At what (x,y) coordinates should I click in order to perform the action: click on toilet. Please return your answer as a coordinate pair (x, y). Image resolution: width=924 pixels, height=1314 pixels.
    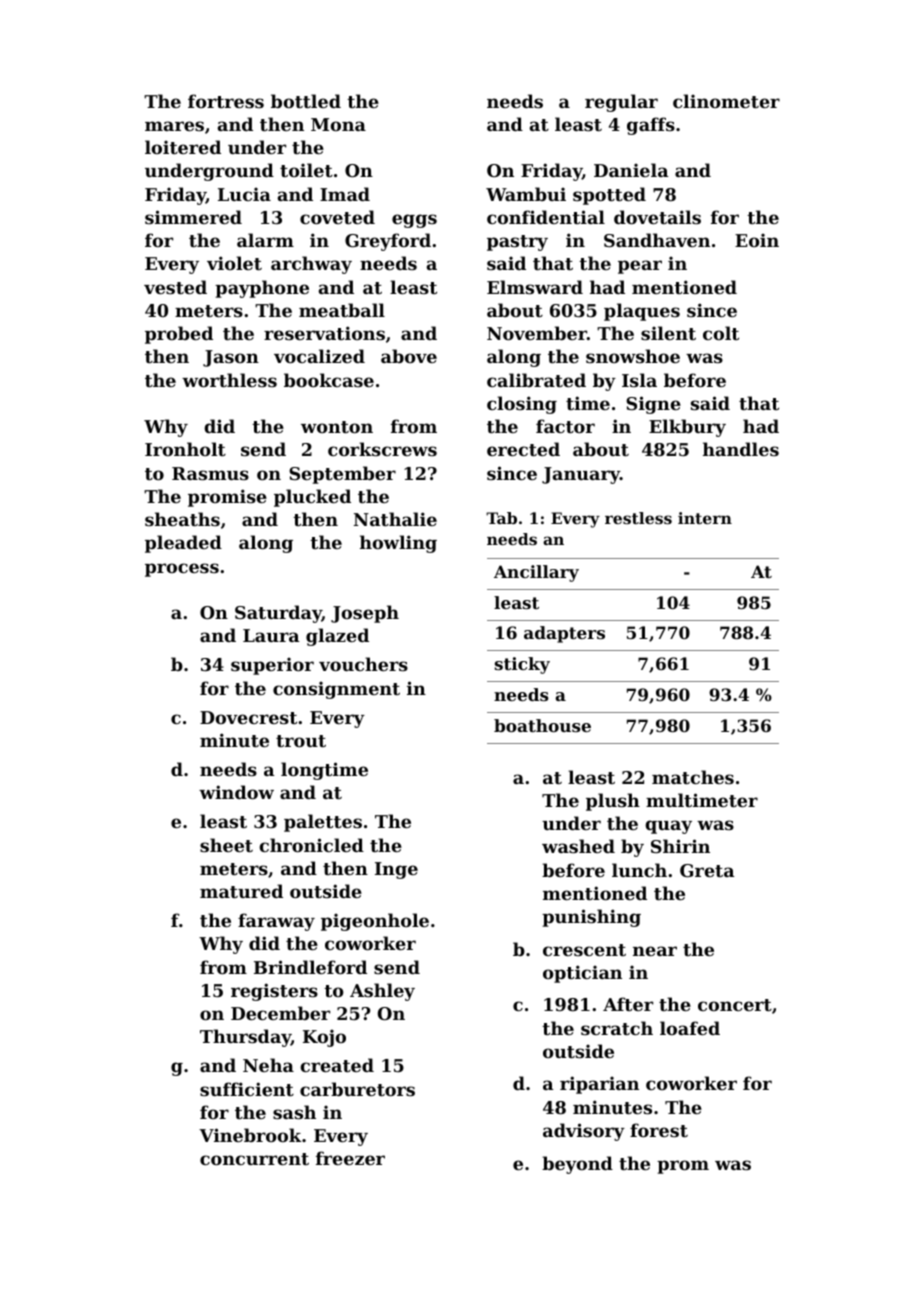
    Looking at the image, I should click on (306, 170).
